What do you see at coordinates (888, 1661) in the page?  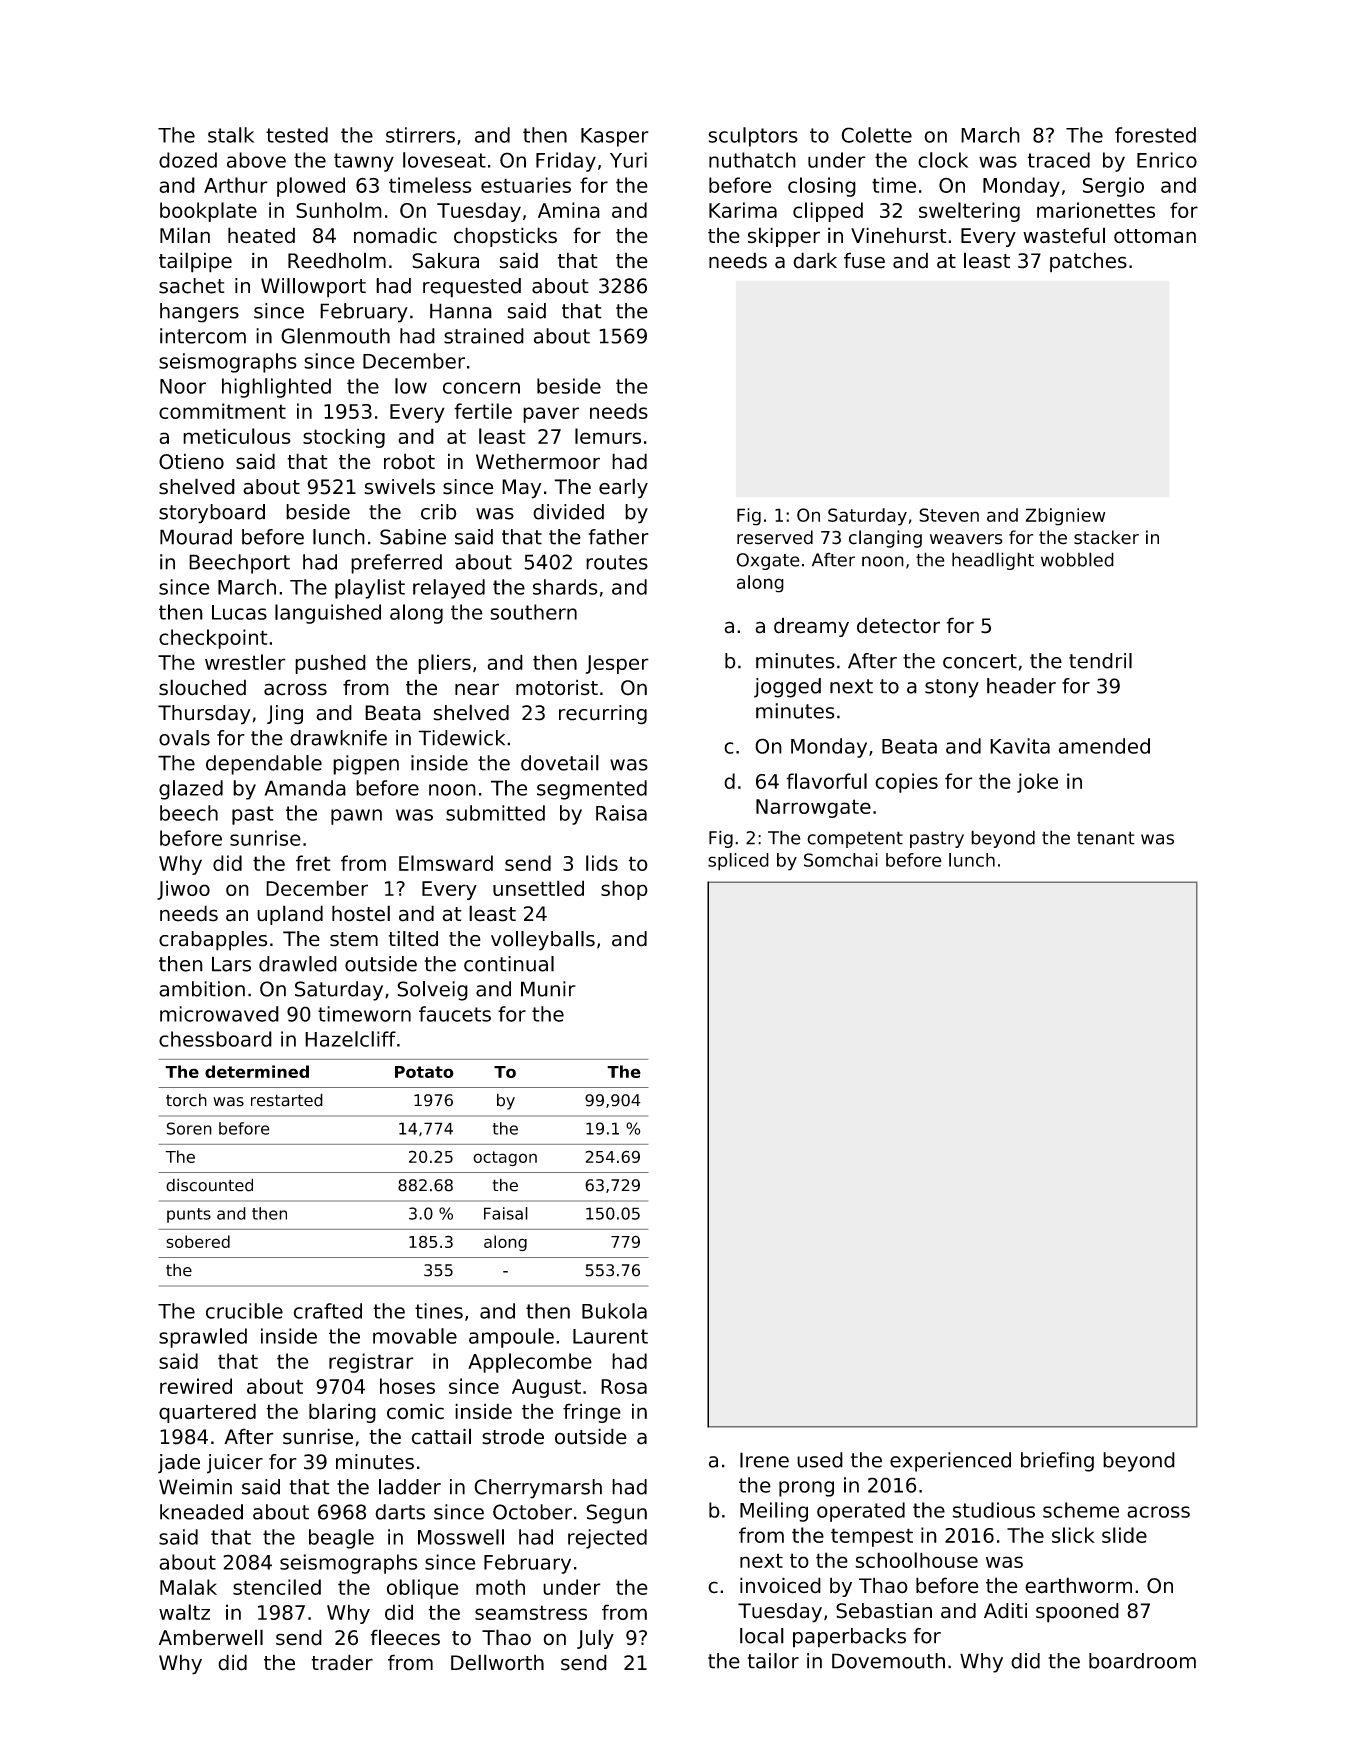 I see `Dovemouth` at bounding box center [888, 1661].
